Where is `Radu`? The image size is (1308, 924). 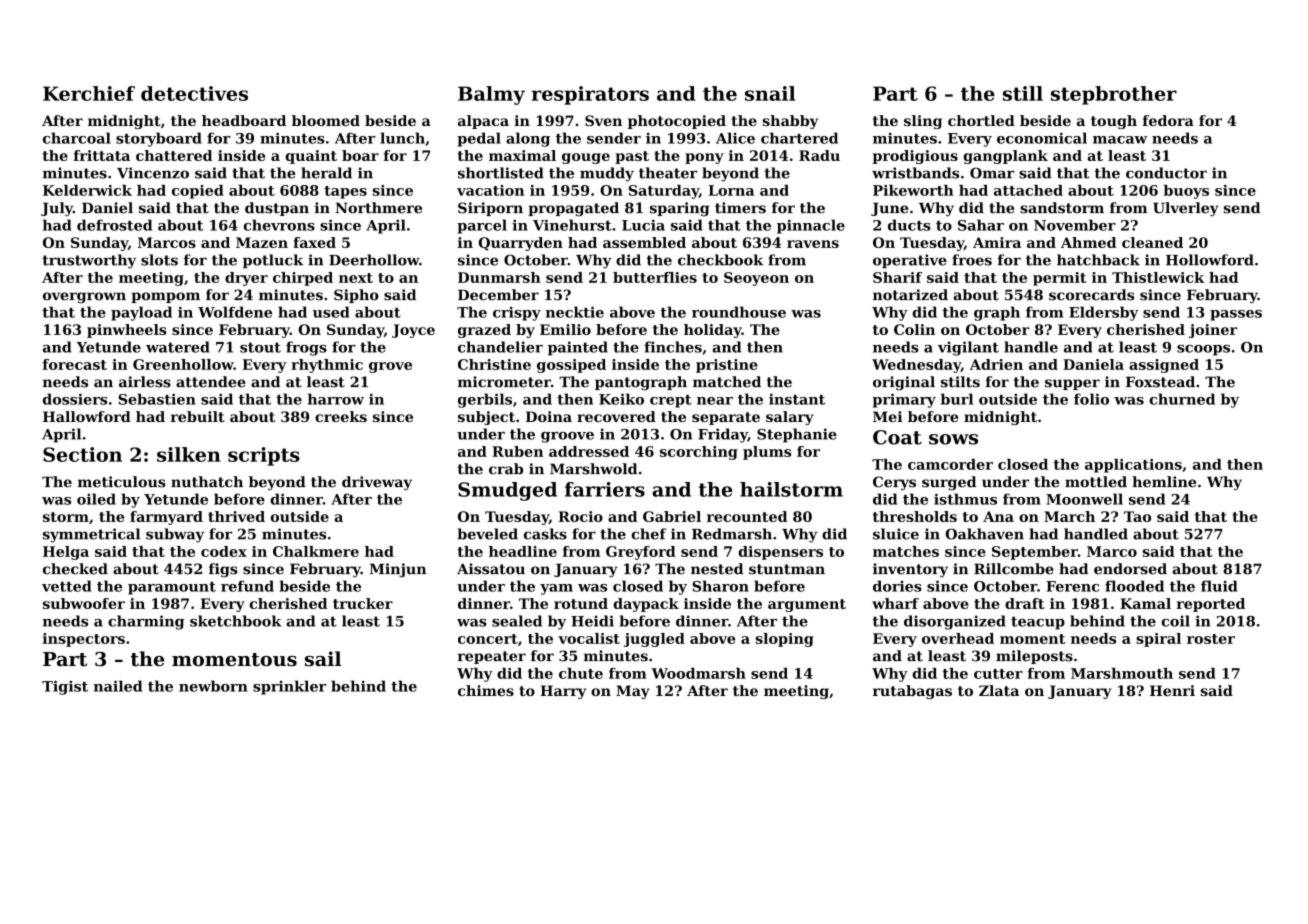 Radu is located at coordinates (819, 155).
